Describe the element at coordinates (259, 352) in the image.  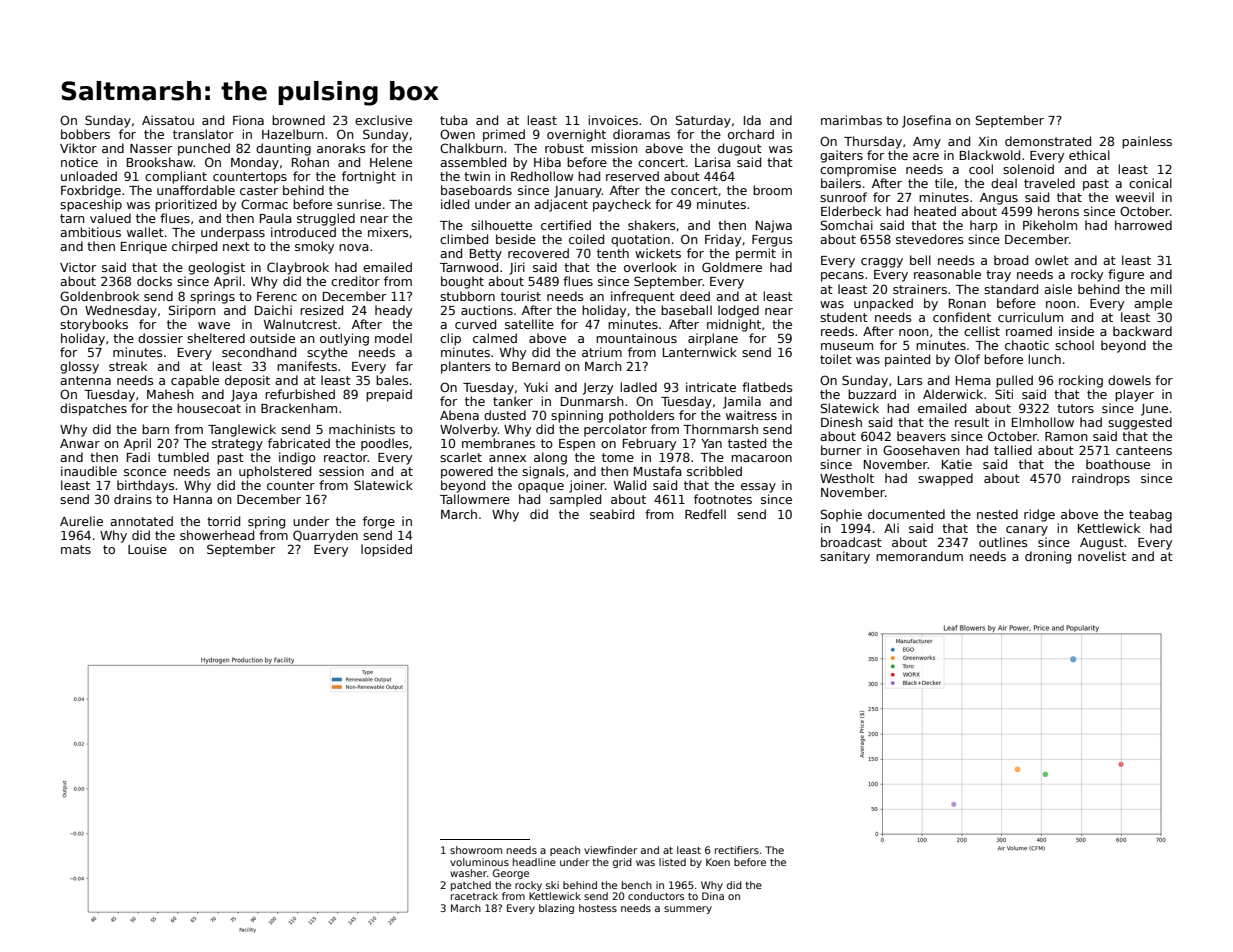
I see `secondhand` at that location.
